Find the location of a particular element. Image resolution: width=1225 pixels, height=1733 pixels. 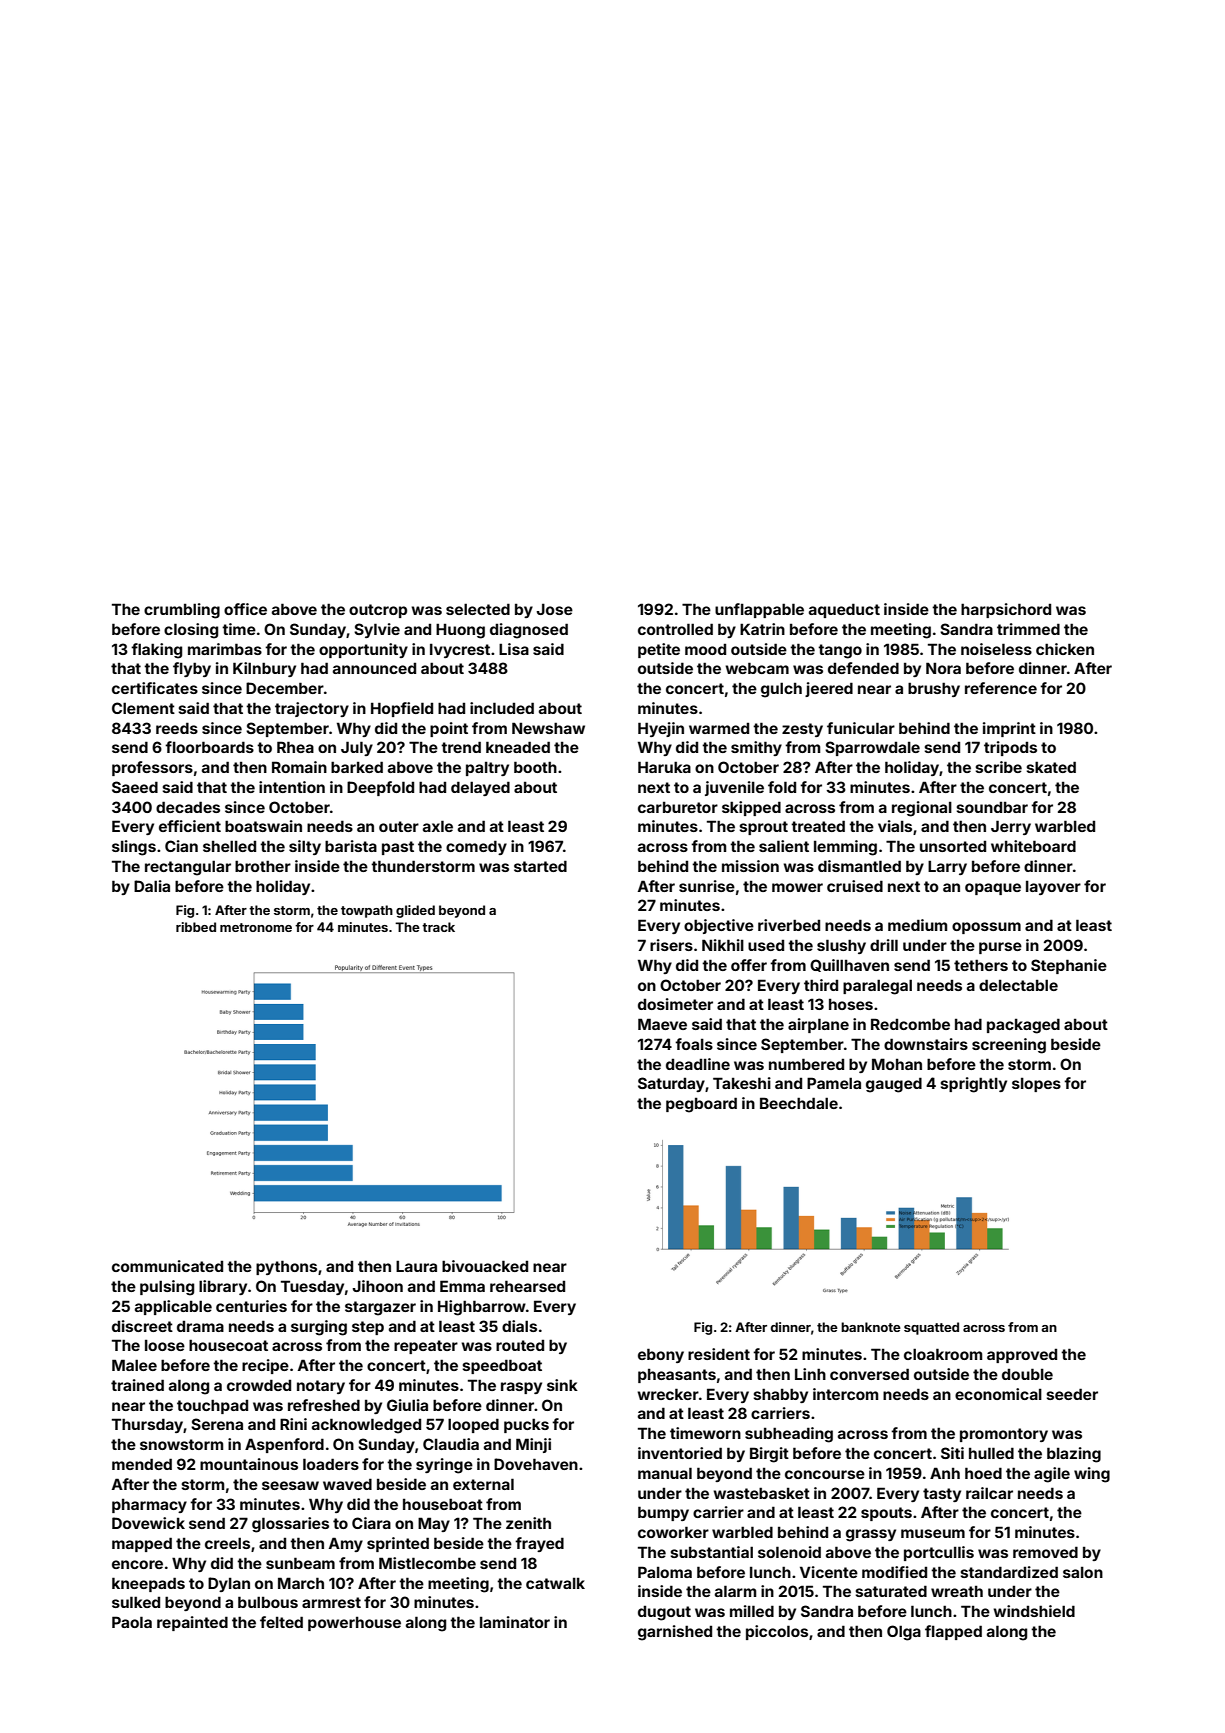

towpath is located at coordinates (367, 911).
